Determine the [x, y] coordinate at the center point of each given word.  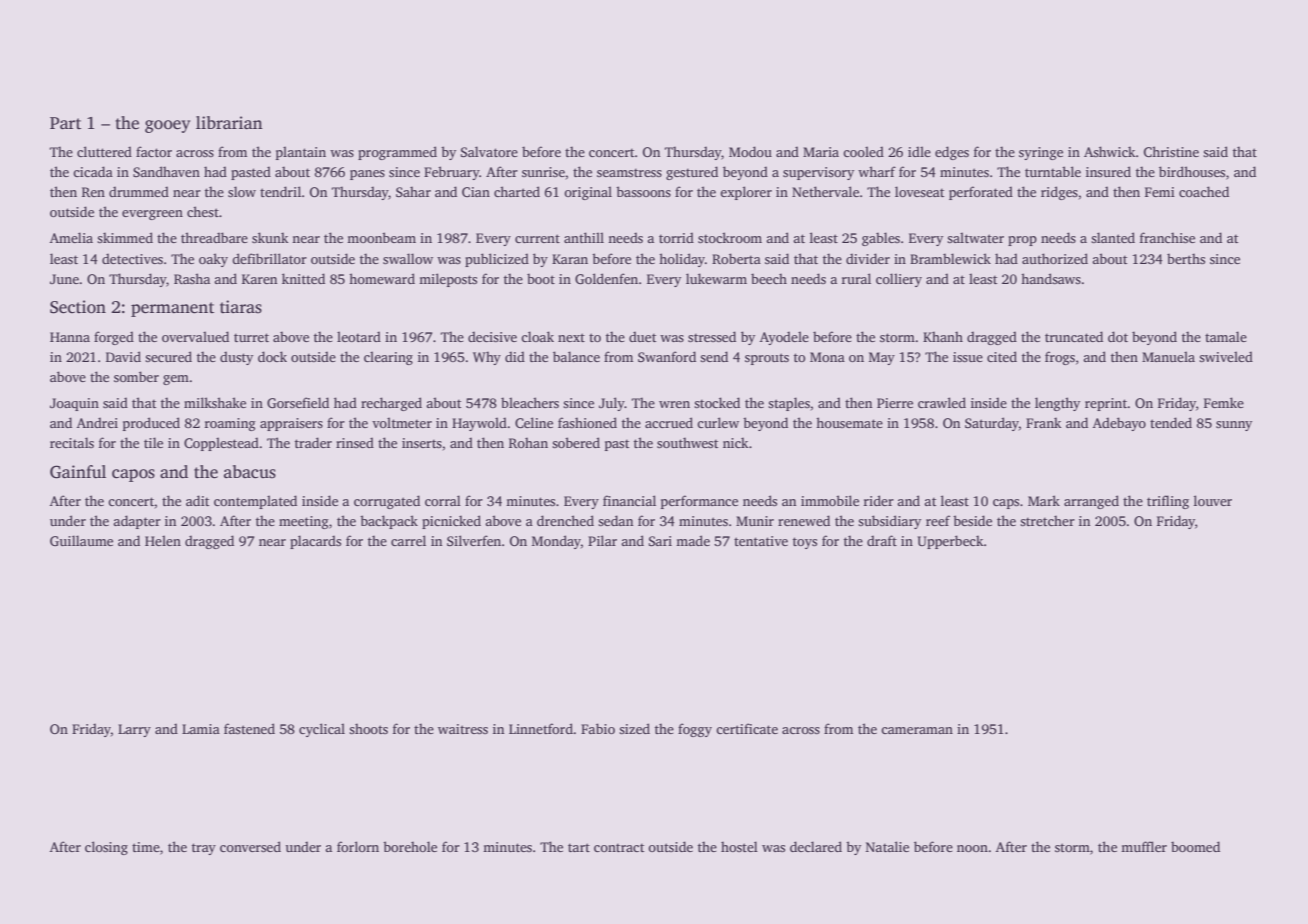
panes [367, 175]
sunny [1234, 426]
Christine [1171, 151]
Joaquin [74, 404]
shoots [368, 729]
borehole [410, 846]
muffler [1144, 846]
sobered [576, 442]
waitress [463, 729]
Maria [821, 152]
